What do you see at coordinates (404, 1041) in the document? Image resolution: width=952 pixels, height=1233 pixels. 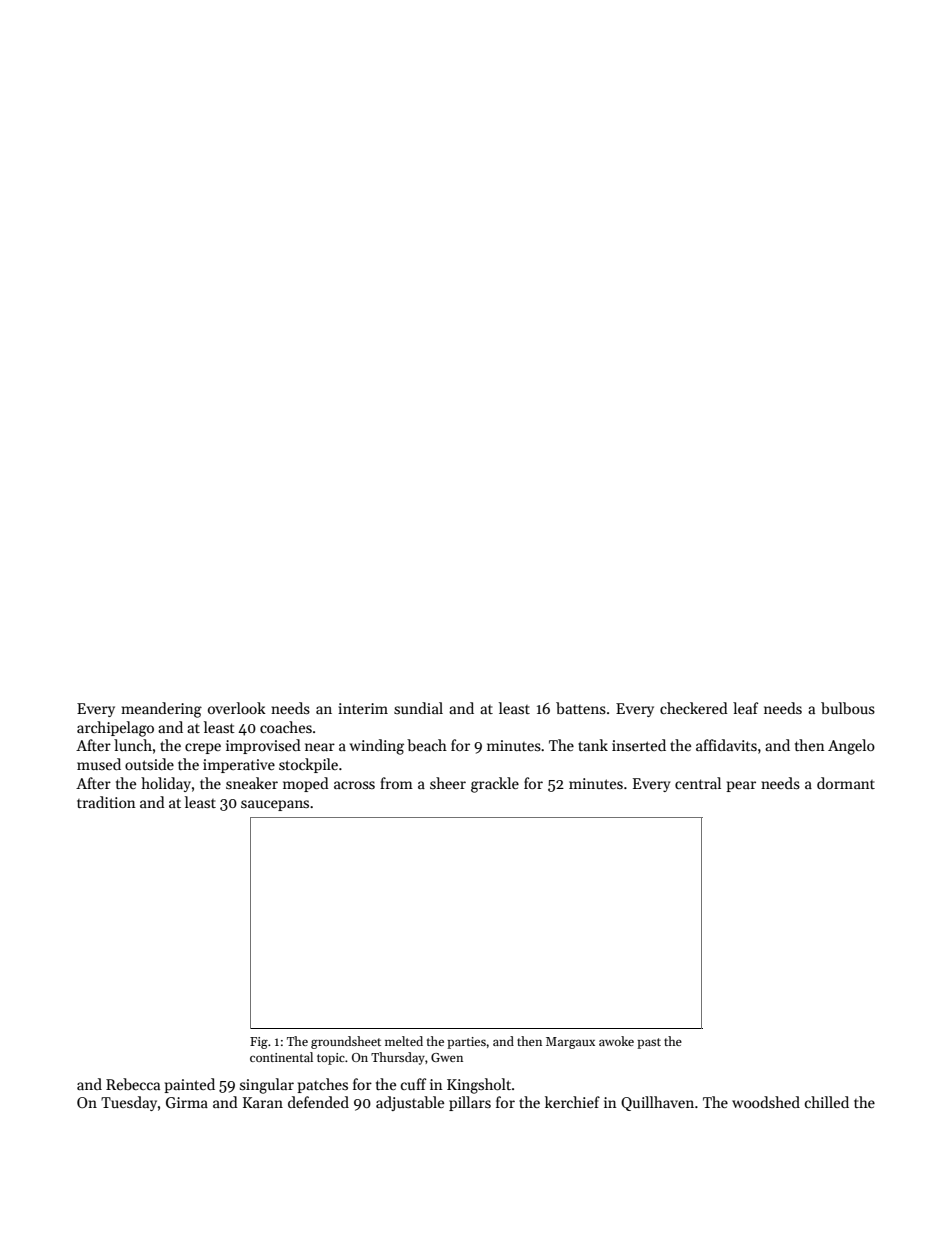 I see `melted` at bounding box center [404, 1041].
